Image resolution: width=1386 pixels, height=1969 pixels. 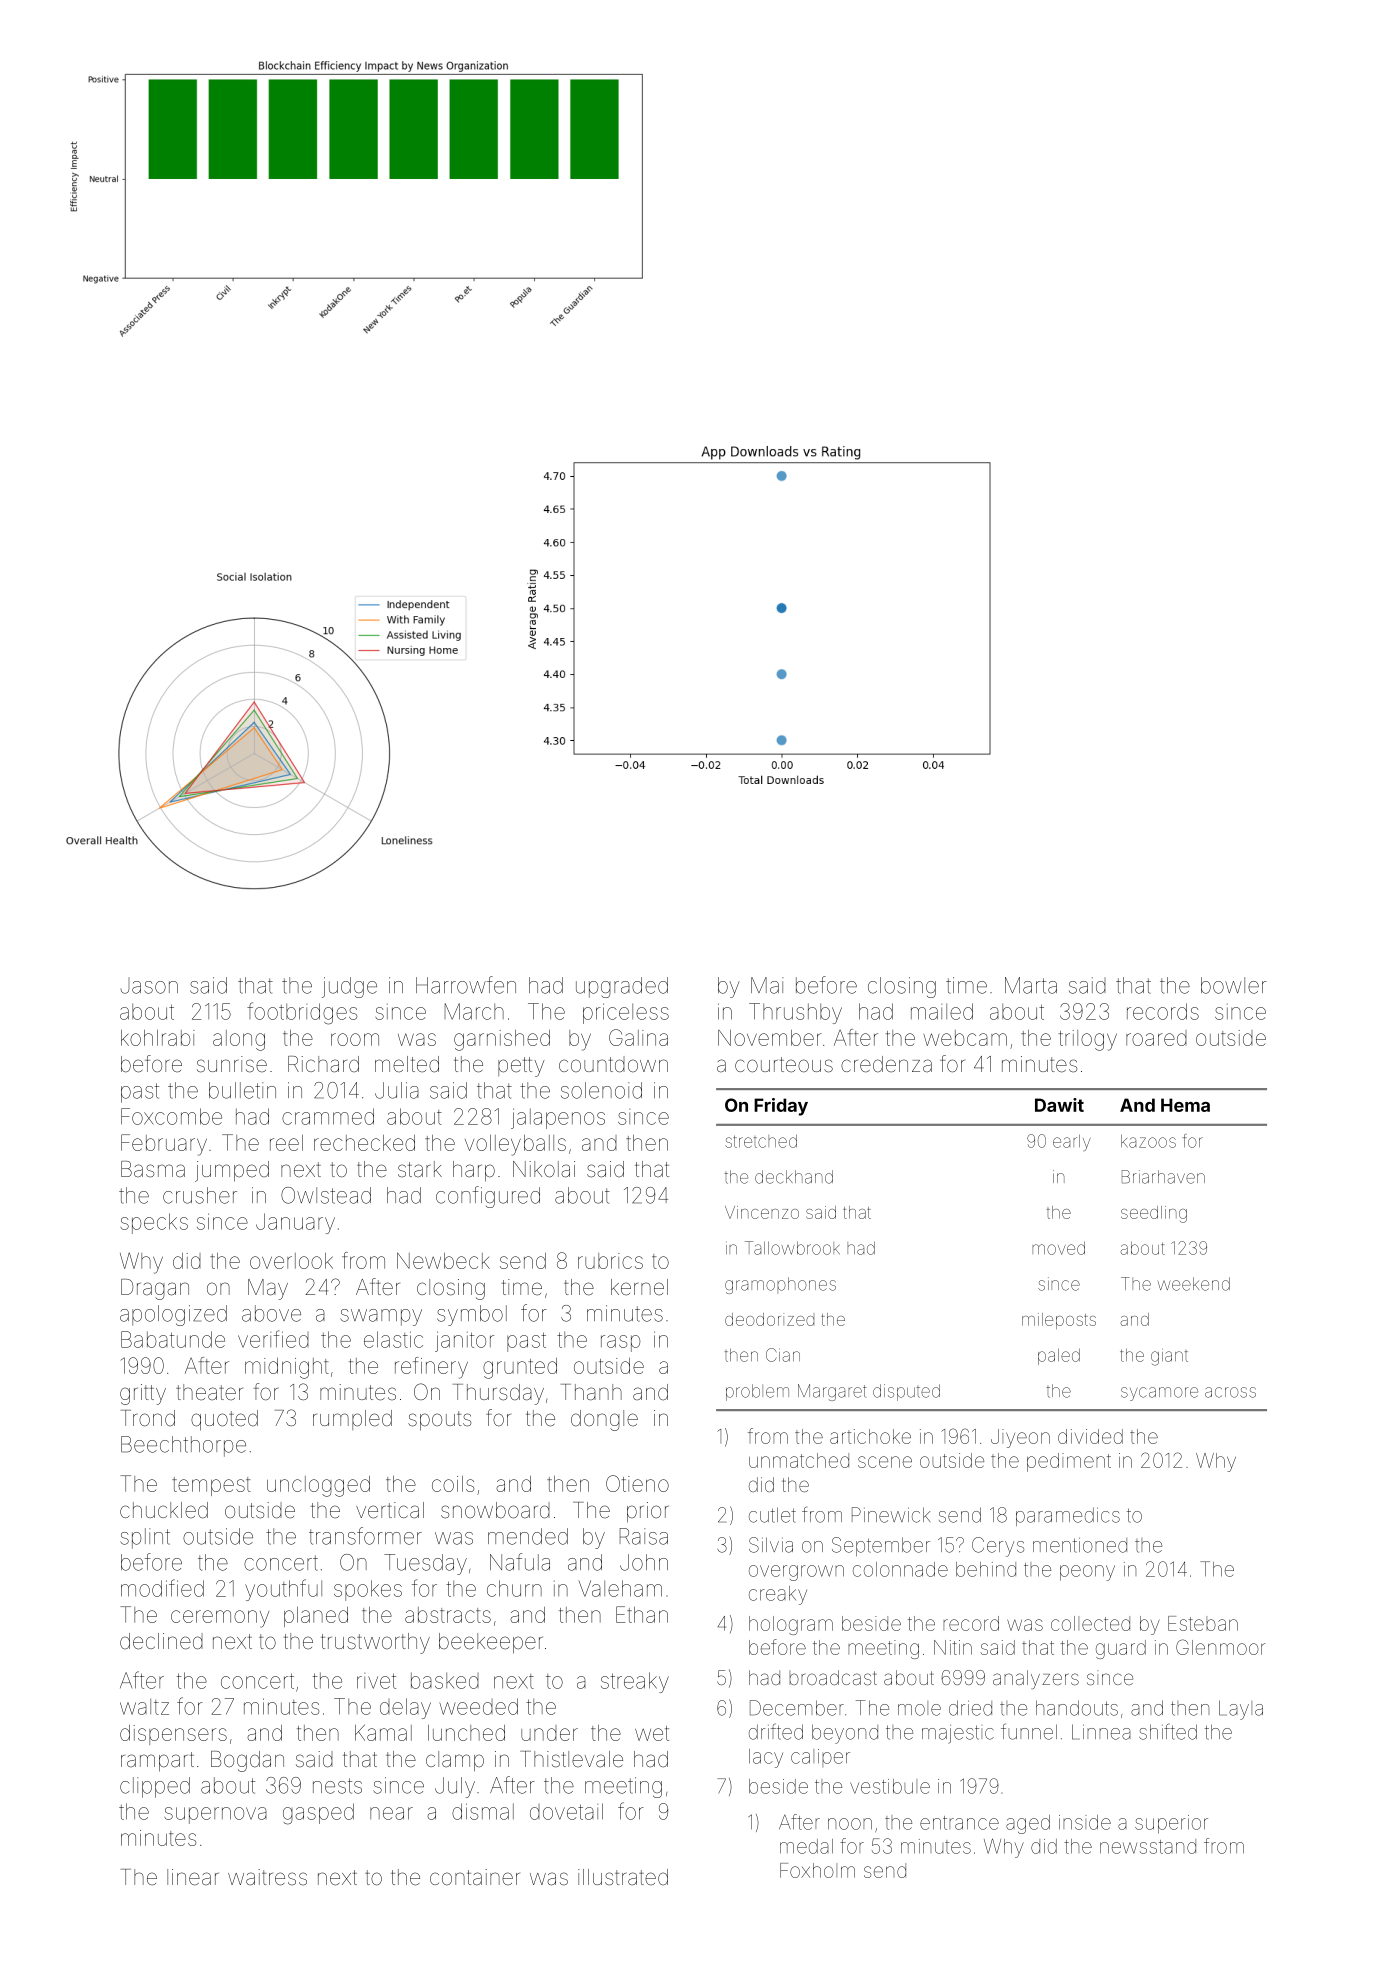 I want to click on paramedics, so click(x=1068, y=1516).
